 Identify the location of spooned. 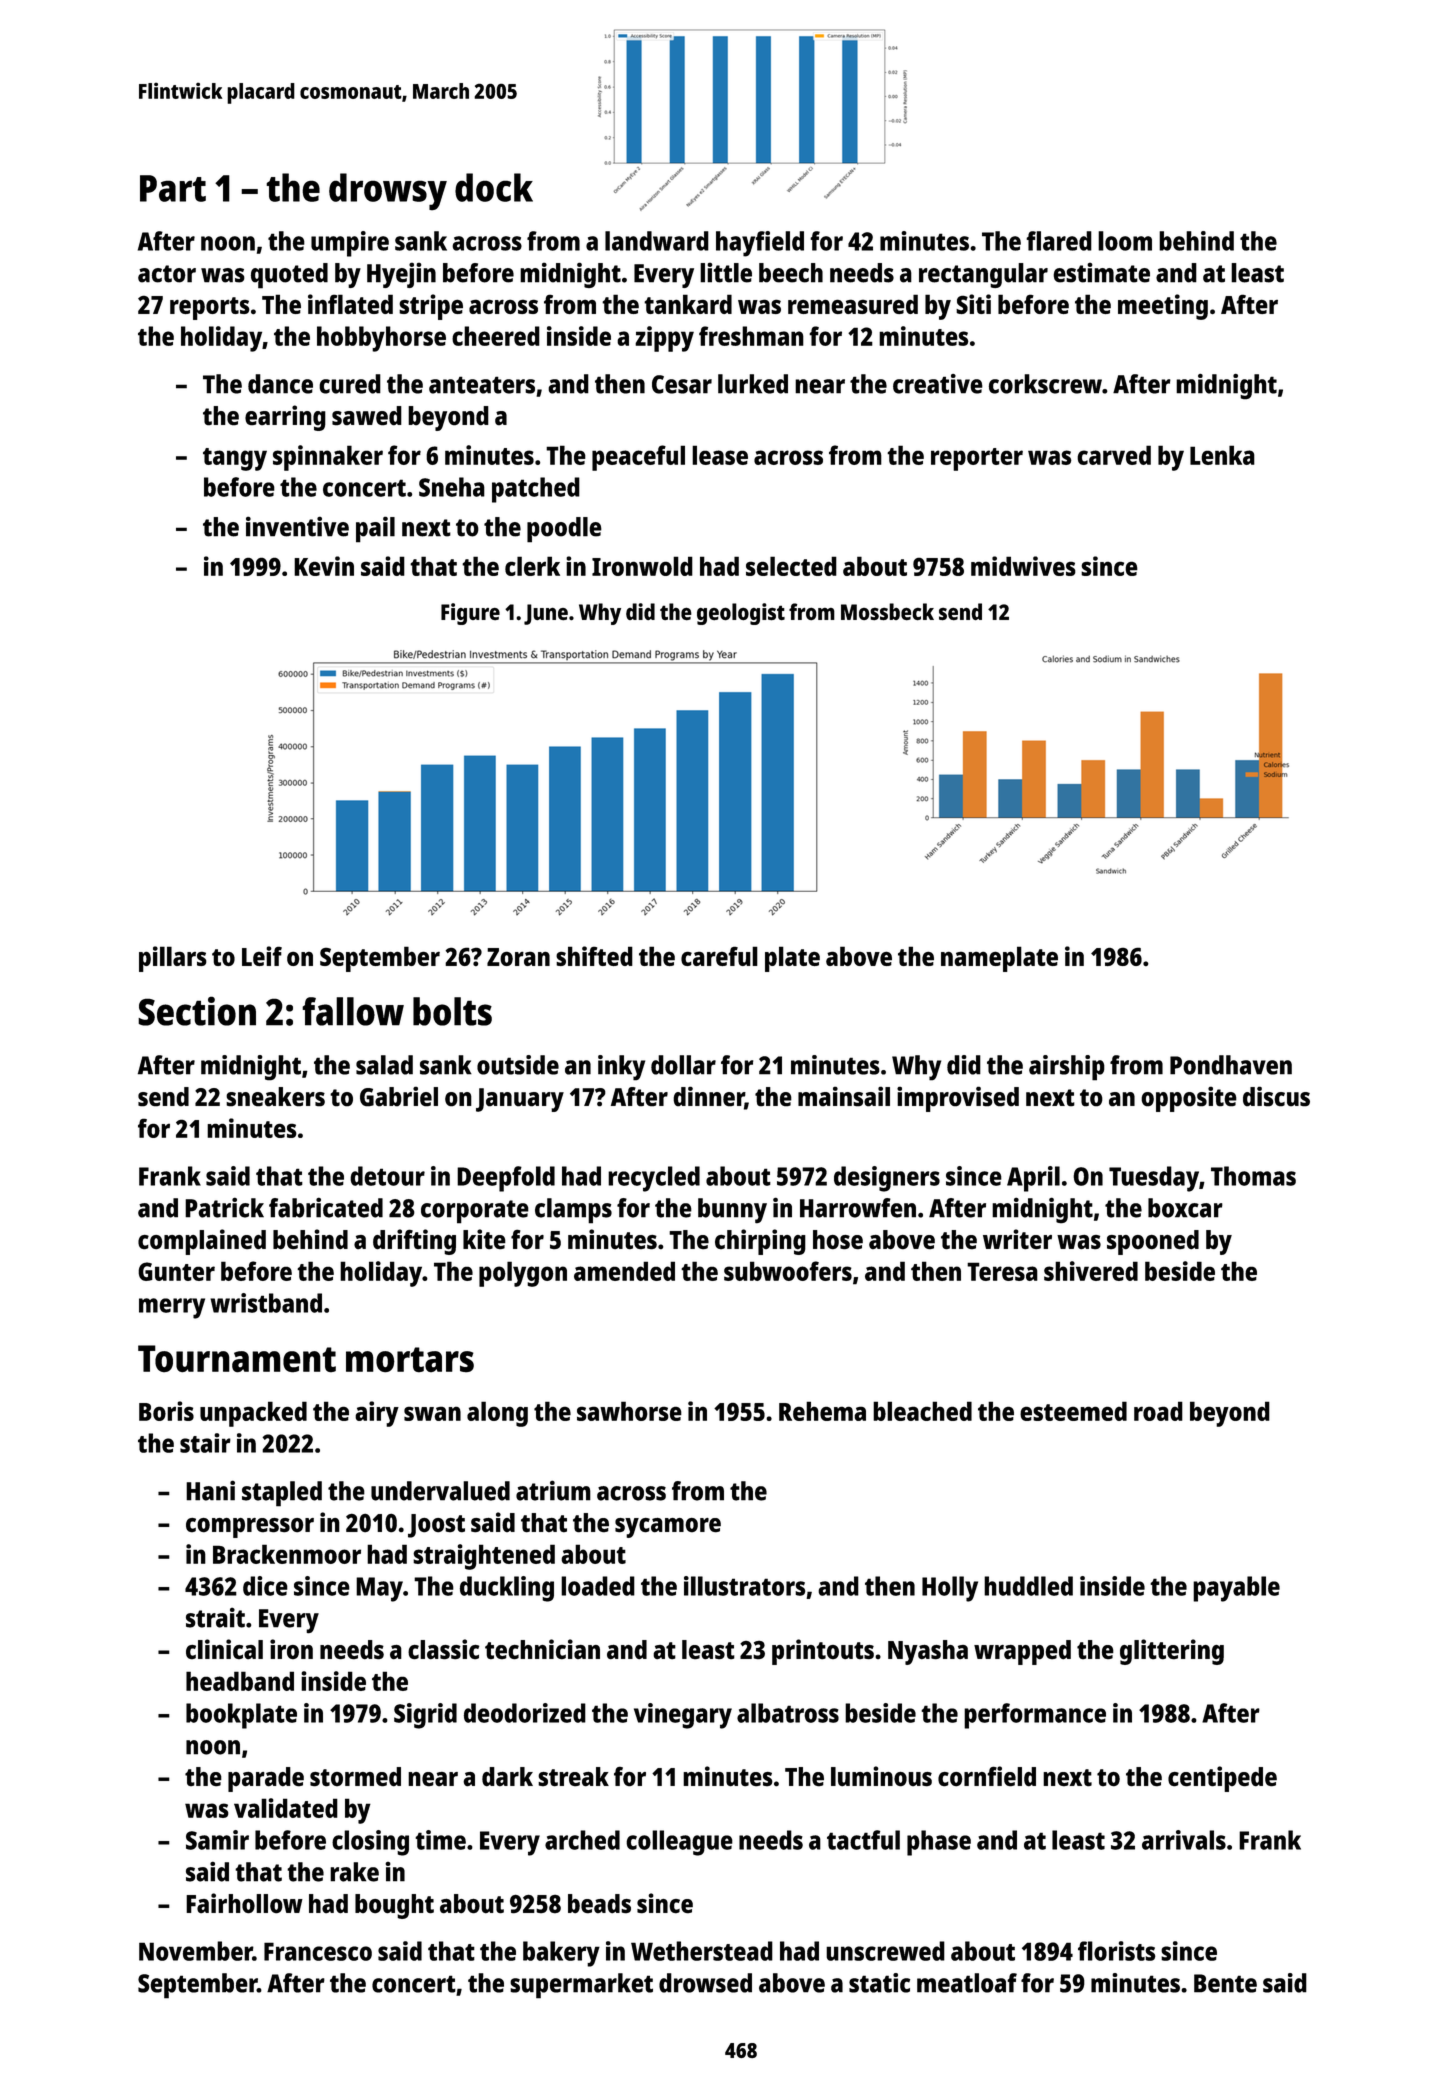
(1153, 1242).
